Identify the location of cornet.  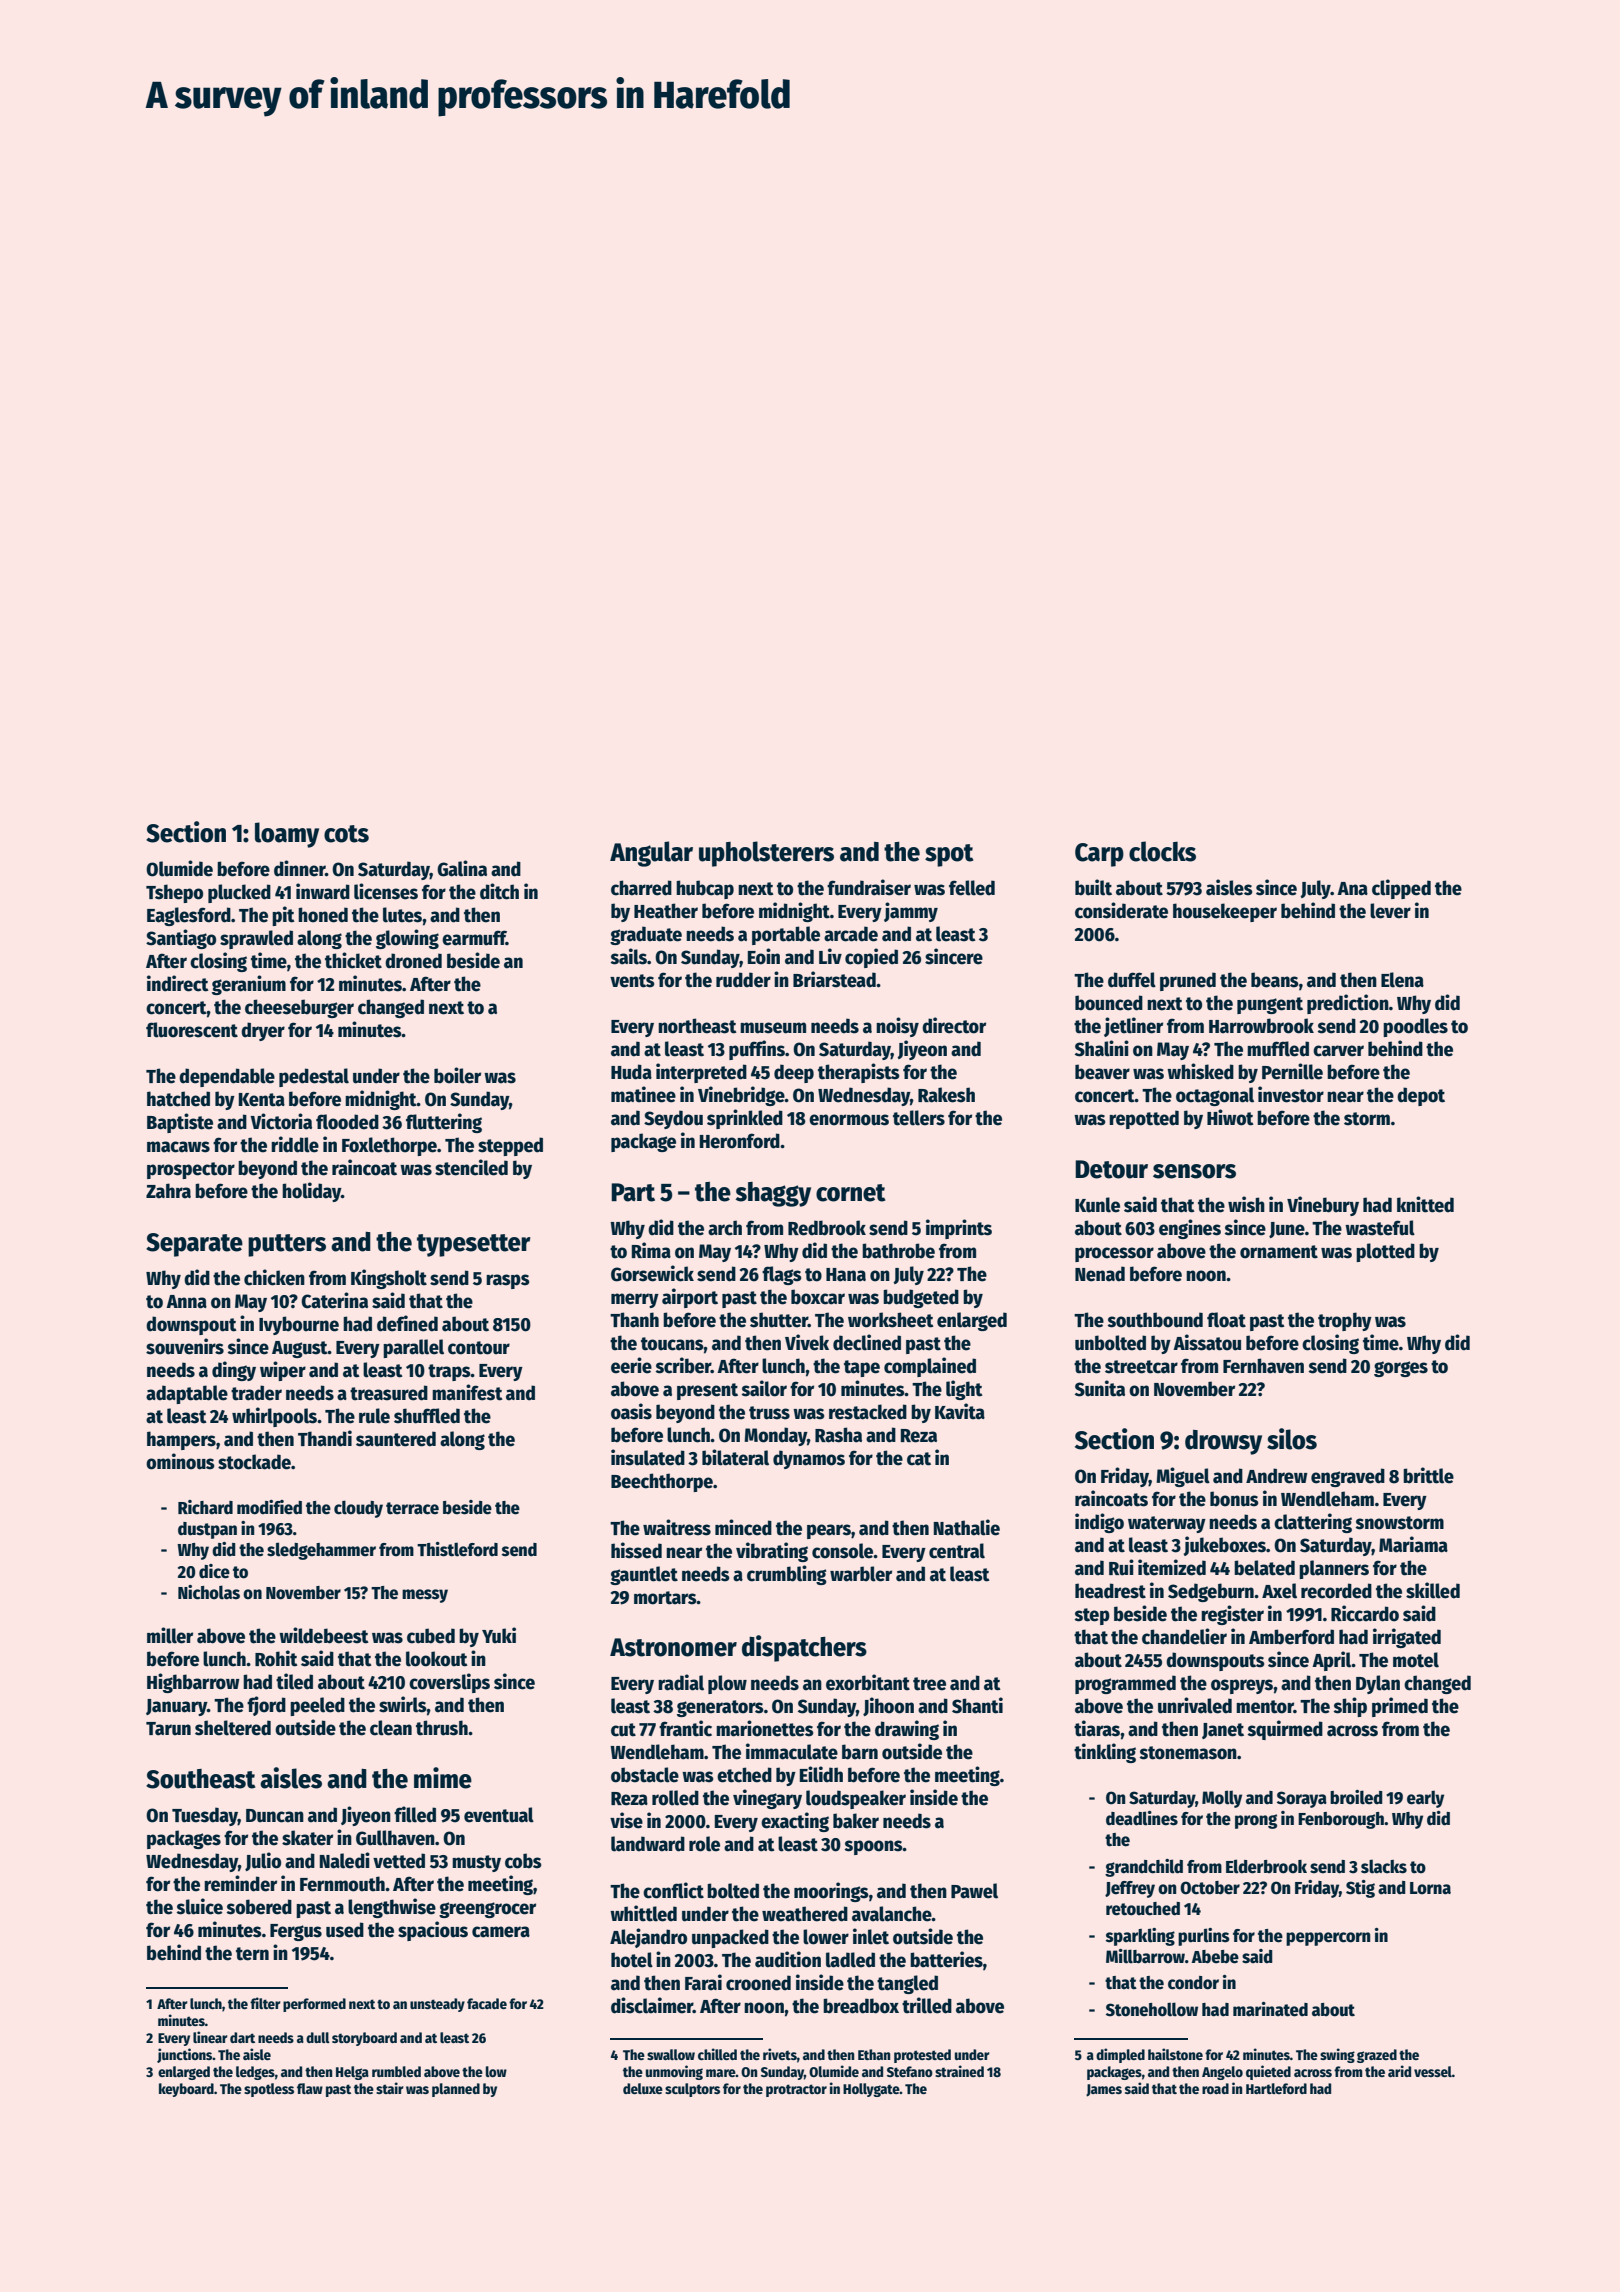
(851, 1193).
